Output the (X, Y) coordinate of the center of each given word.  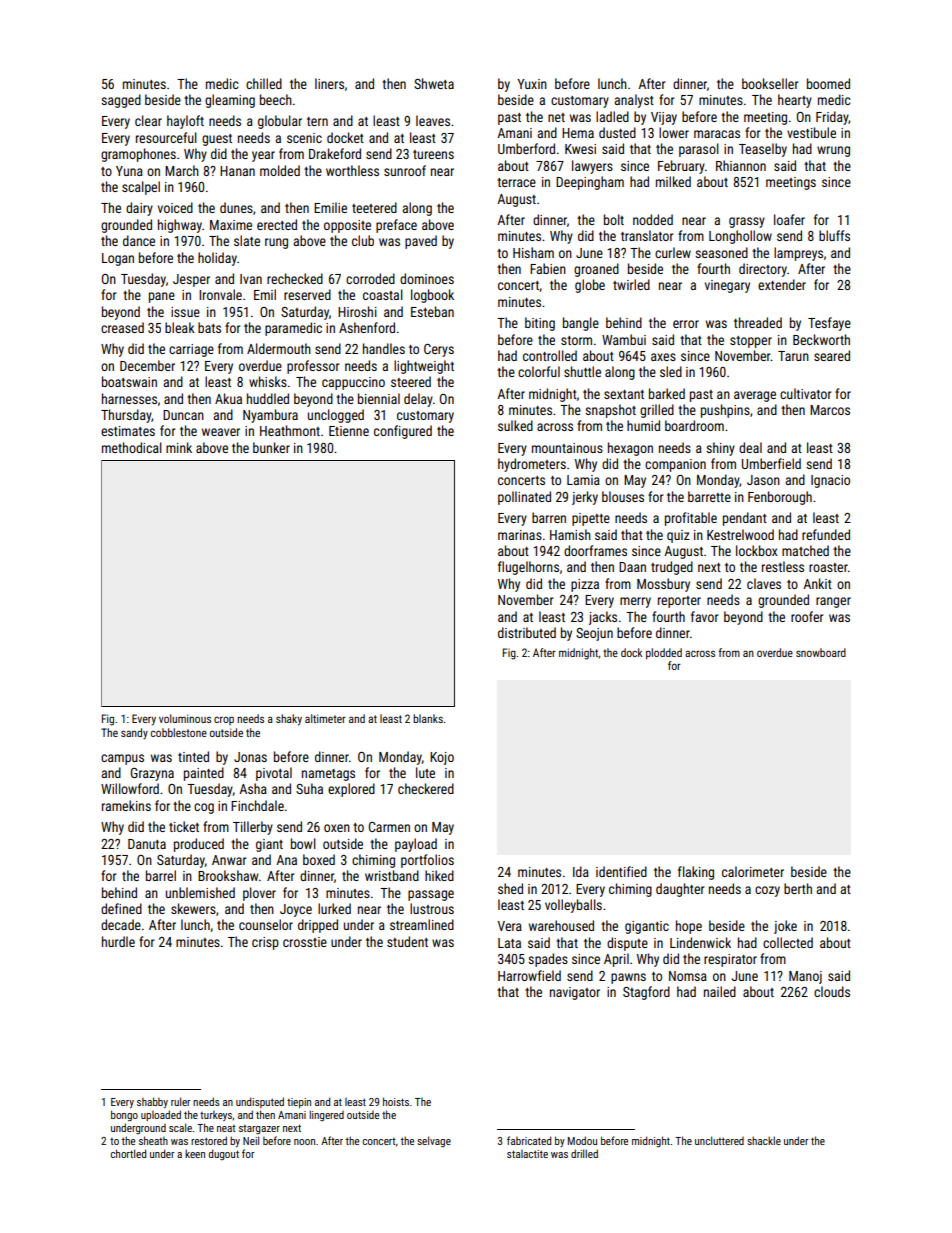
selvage (434, 1142)
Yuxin (532, 84)
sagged (121, 101)
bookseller (770, 83)
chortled (128, 1153)
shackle (764, 1140)
